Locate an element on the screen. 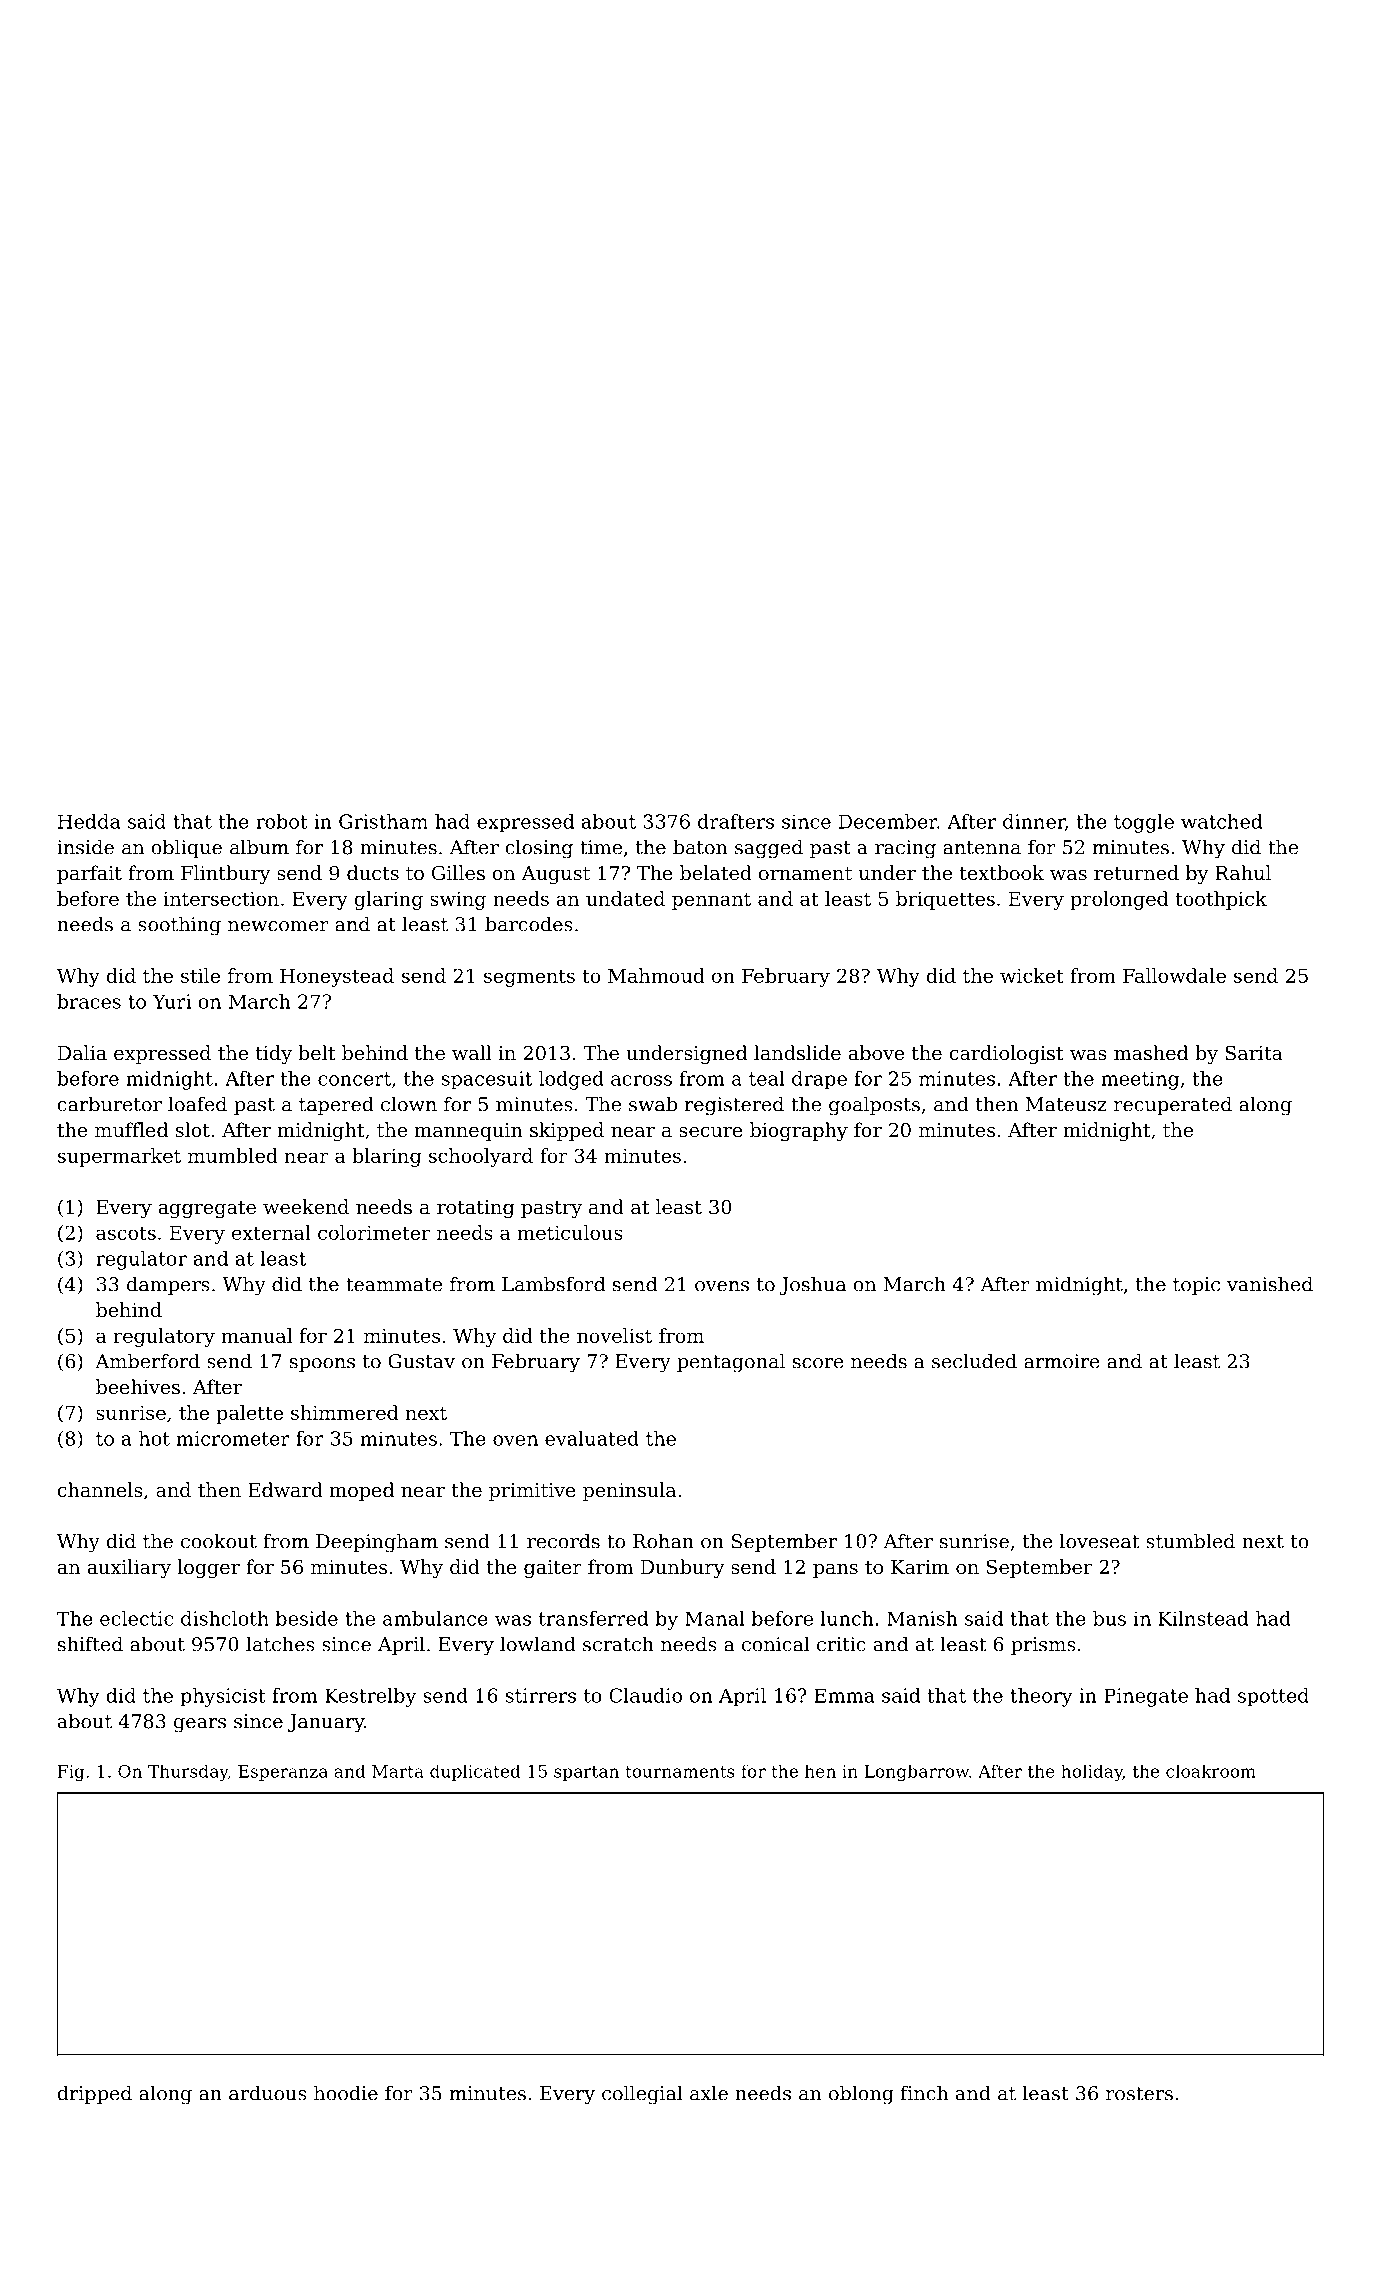 The width and height of the screenshot is (1381, 2275). December is located at coordinates (888, 821).
